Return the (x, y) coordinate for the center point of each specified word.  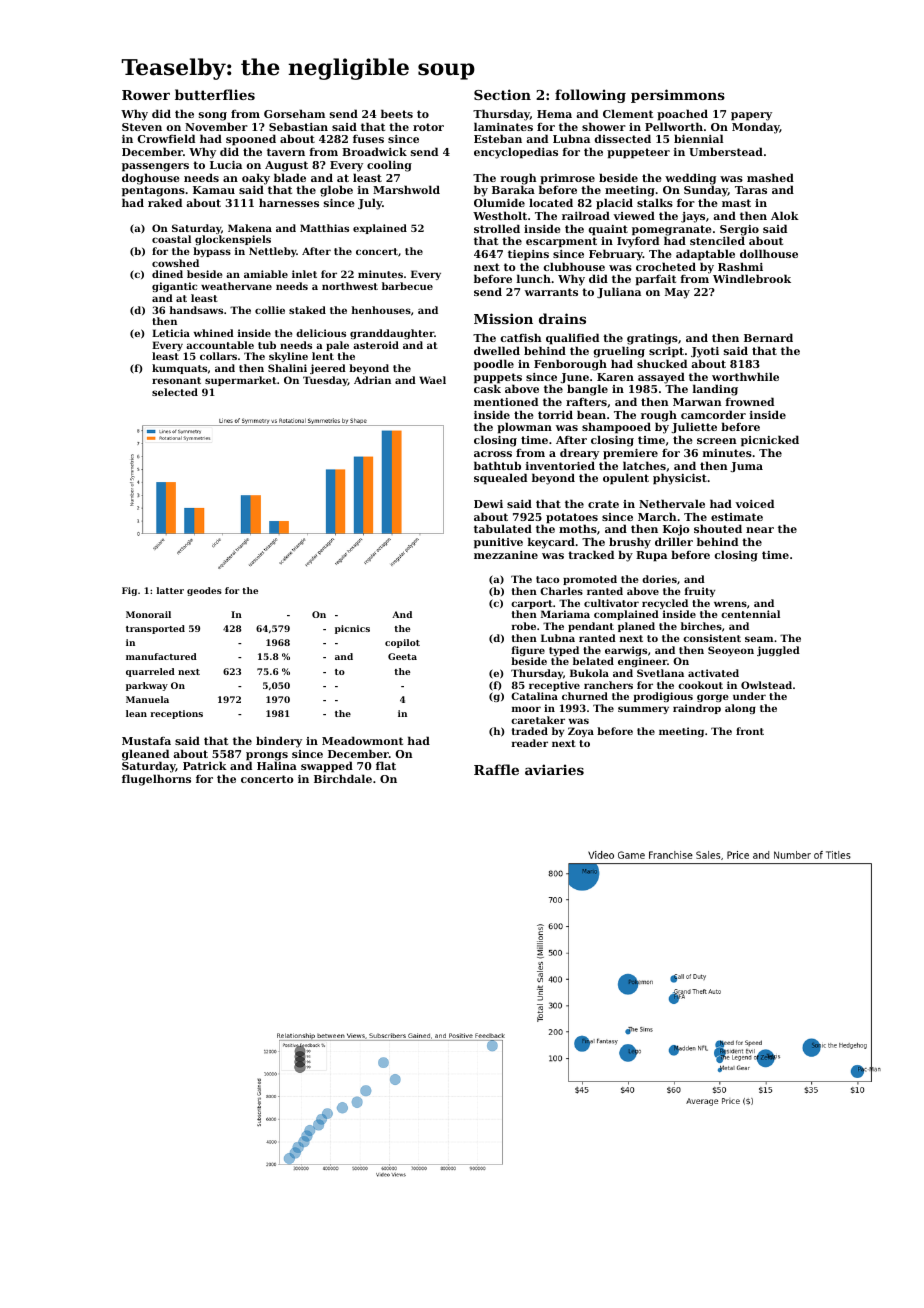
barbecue (407, 286)
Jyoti (705, 352)
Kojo (676, 530)
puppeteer (638, 153)
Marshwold (406, 189)
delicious (321, 333)
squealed (500, 479)
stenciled (717, 240)
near (760, 530)
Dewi (488, 504)
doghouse (151, 179)
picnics (352, 629)
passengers (155, 167)
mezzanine (506, 555)
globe (336, 191)
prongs (267, 756)
